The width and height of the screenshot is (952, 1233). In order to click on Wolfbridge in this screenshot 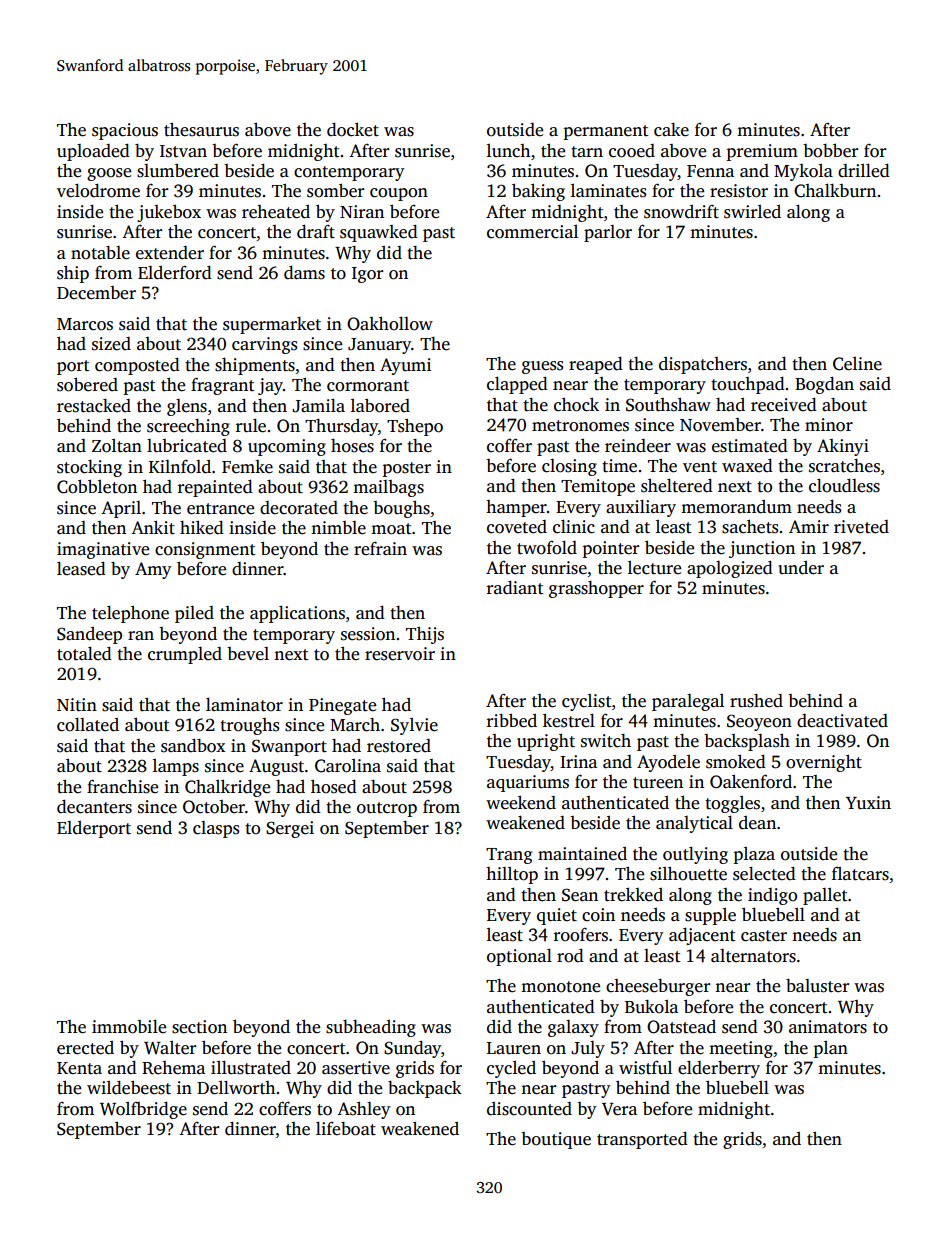, I will do `click(143, 1110)`.
